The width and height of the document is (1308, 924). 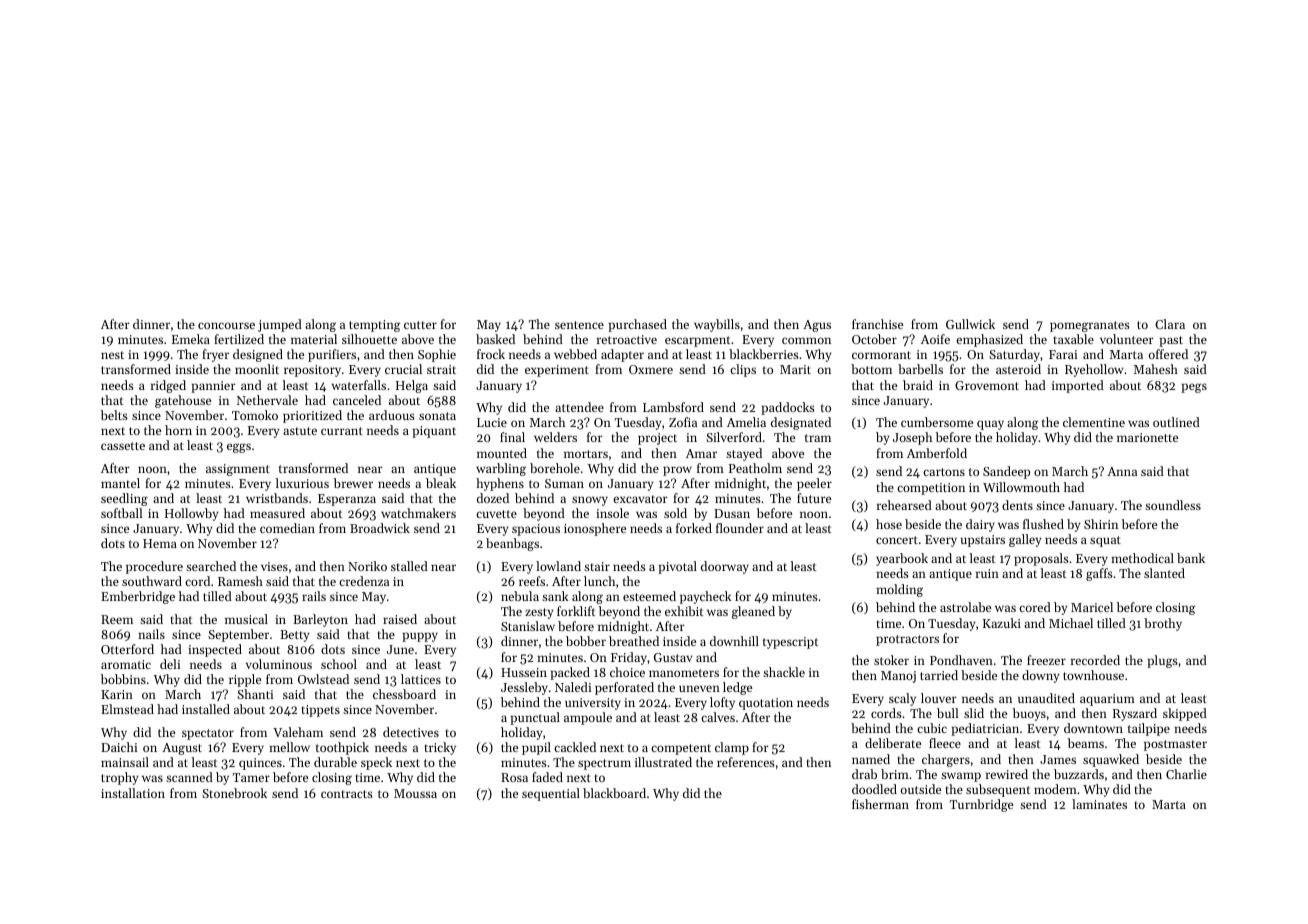 I want to click on downy, so click(x=1041, y=676).
